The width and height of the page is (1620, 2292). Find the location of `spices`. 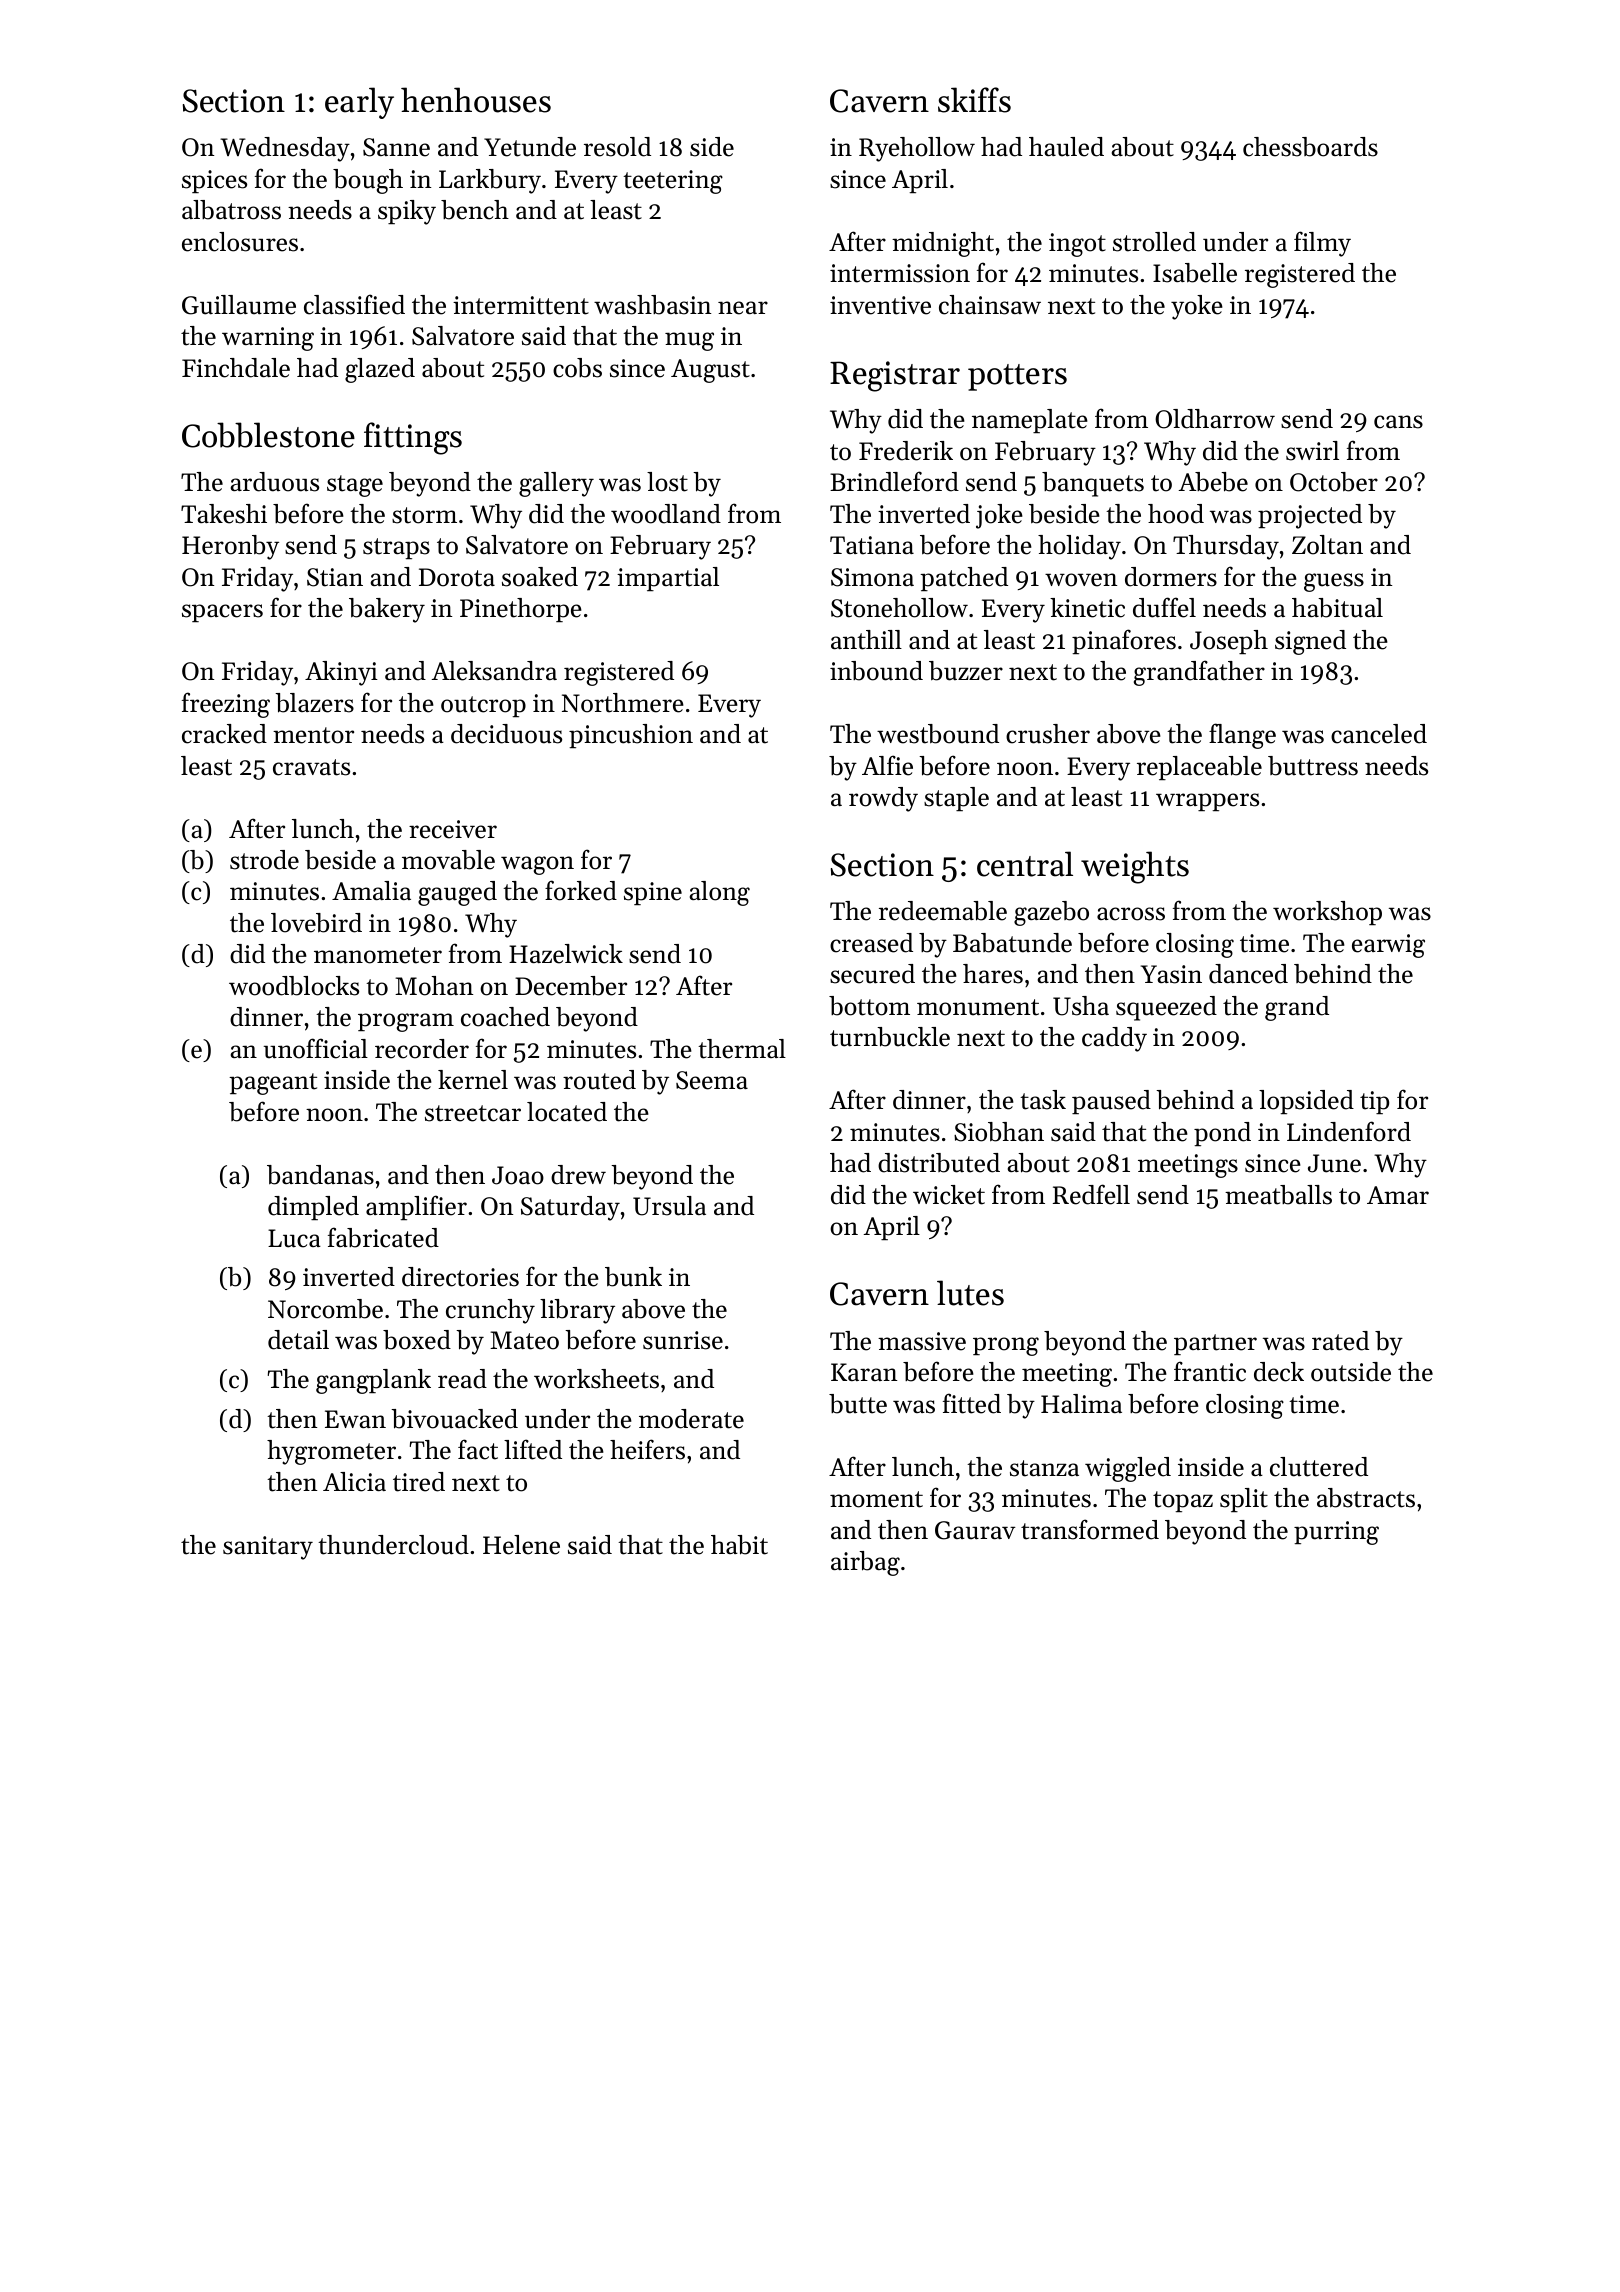

spices is located at coordinates (214, 181).
